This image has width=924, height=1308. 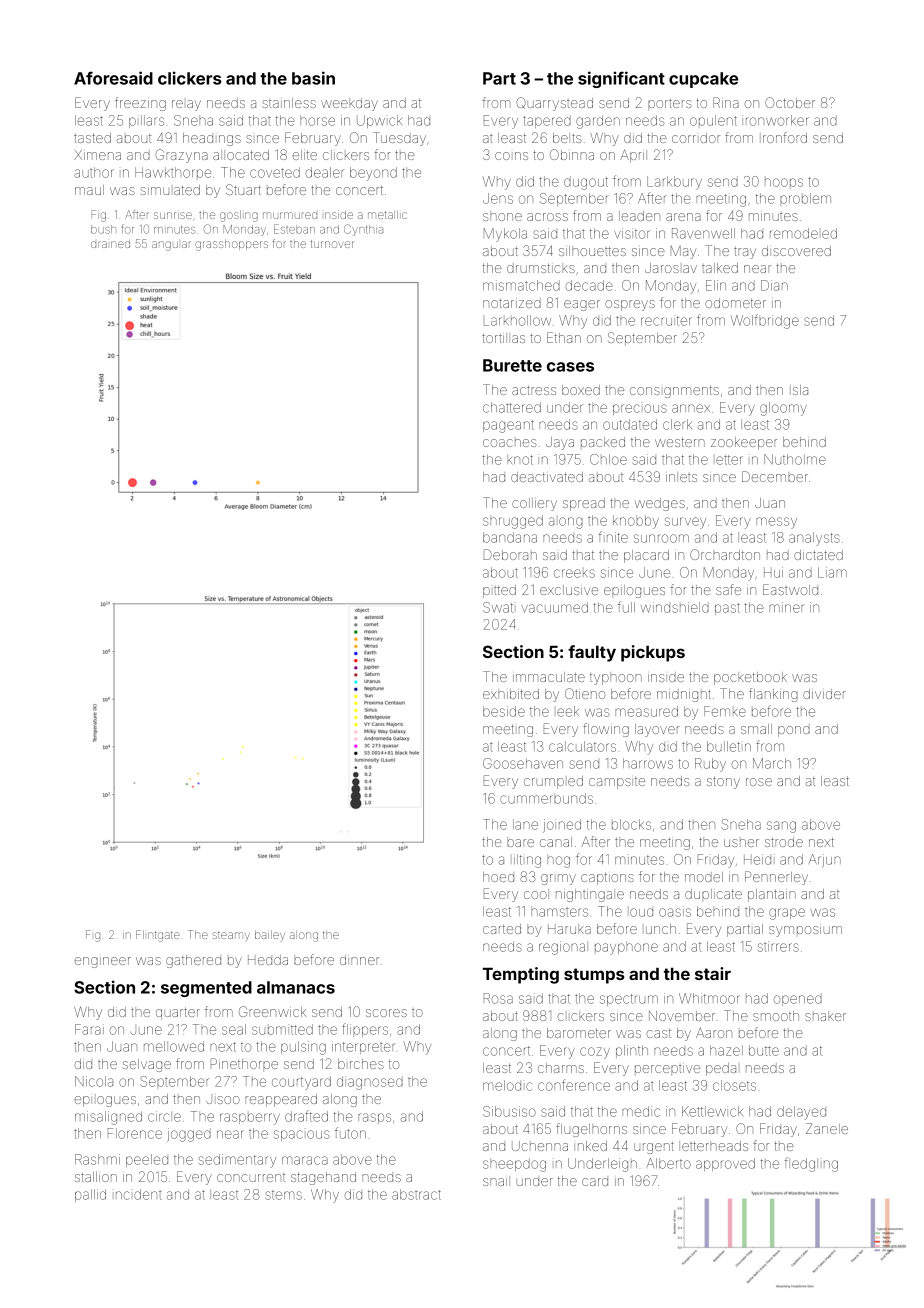 What do you see at coordinates (734, 1085) in the image?
I see `closets` at bounding box center [734, 1085].
